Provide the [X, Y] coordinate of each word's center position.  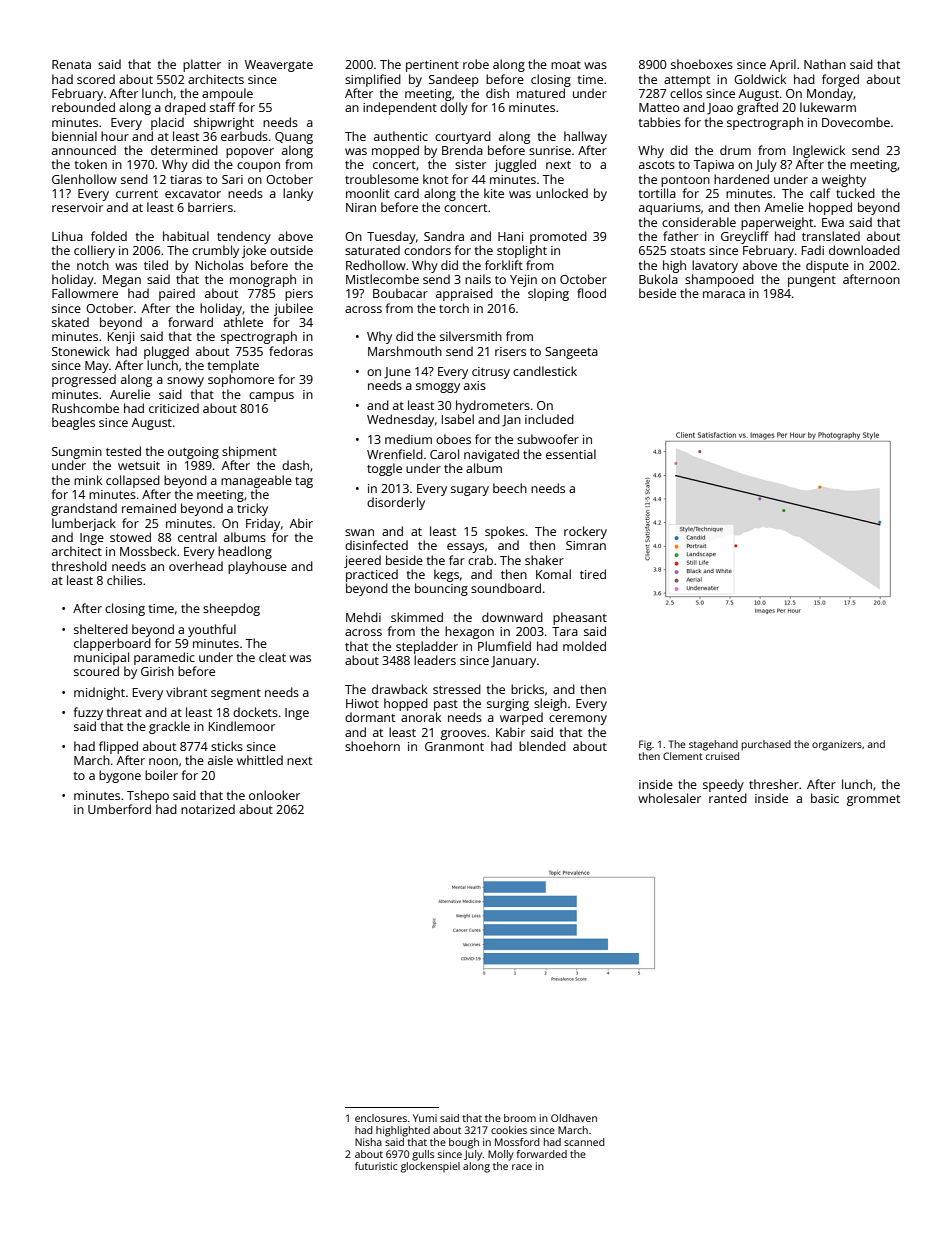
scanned [584, 1142]
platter [202, 65]
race [522, 1167]
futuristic [376, 1166]
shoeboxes [702, 64]
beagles [73, 423]
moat [566, 65]
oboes [453, 439]
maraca [724, 294]
